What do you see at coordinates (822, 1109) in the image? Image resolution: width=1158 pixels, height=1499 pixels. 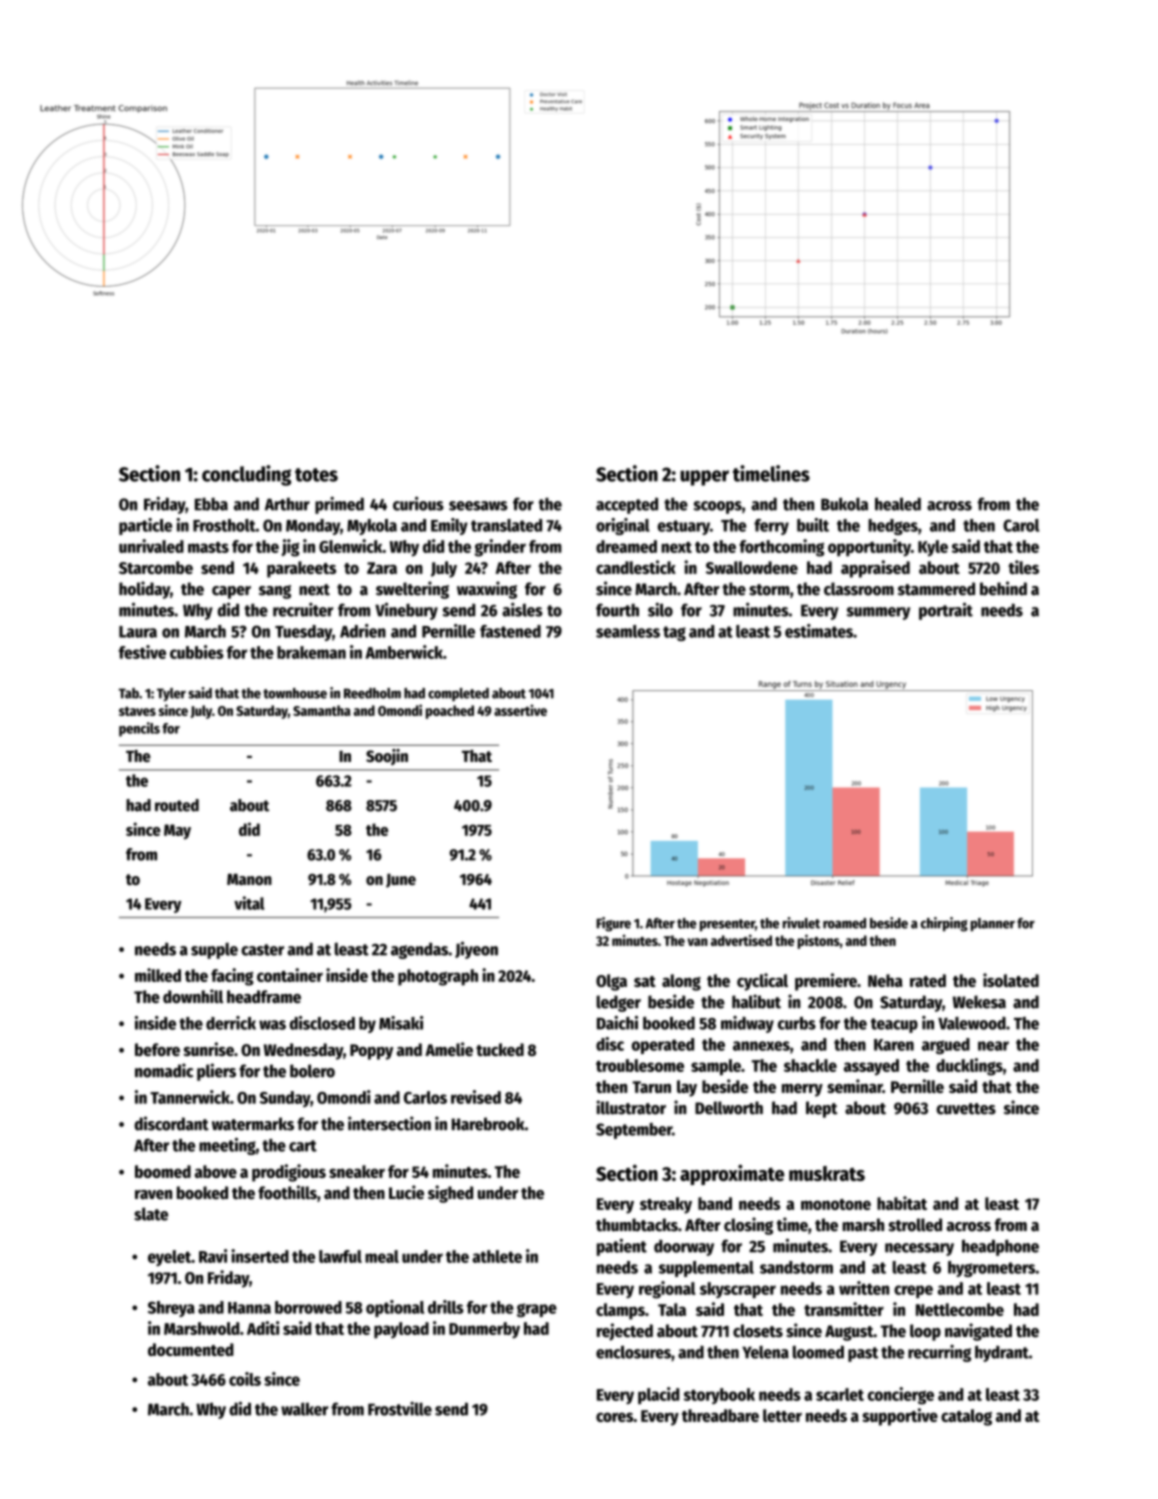 I see `kept` at bounding box center [822, 1109].
